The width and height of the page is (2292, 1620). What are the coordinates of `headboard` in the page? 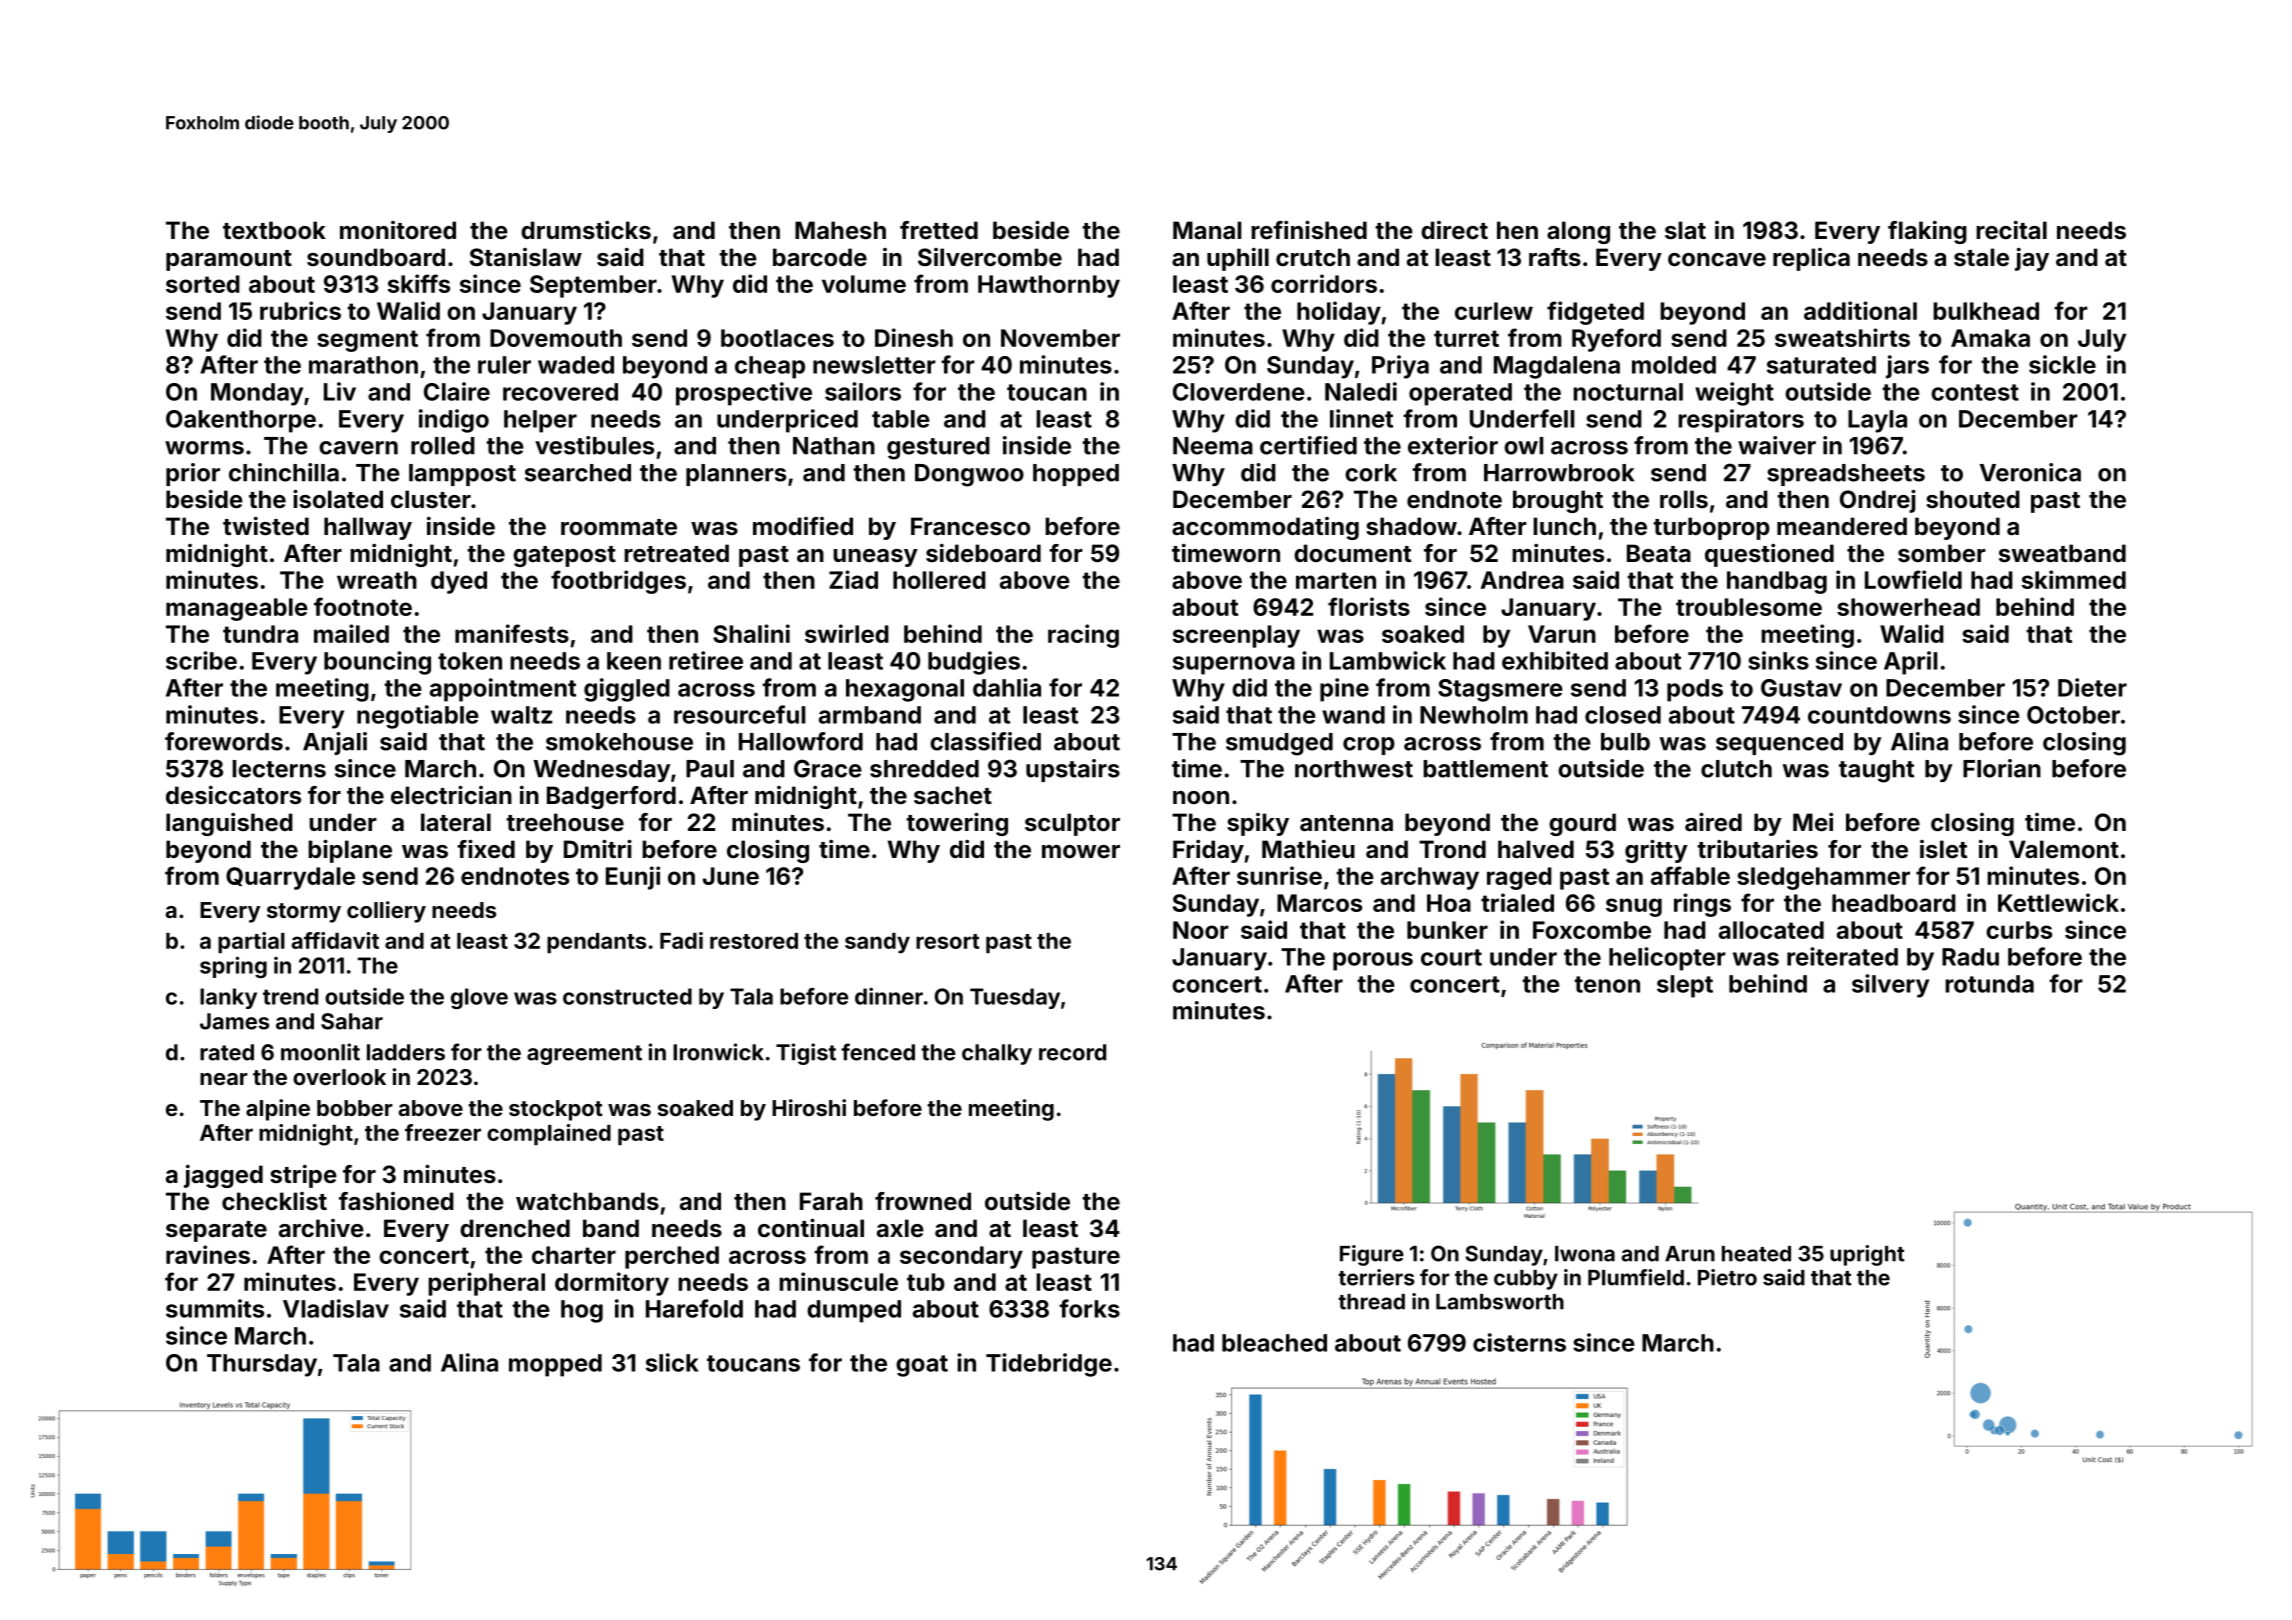 It's located at (1894, 903).
